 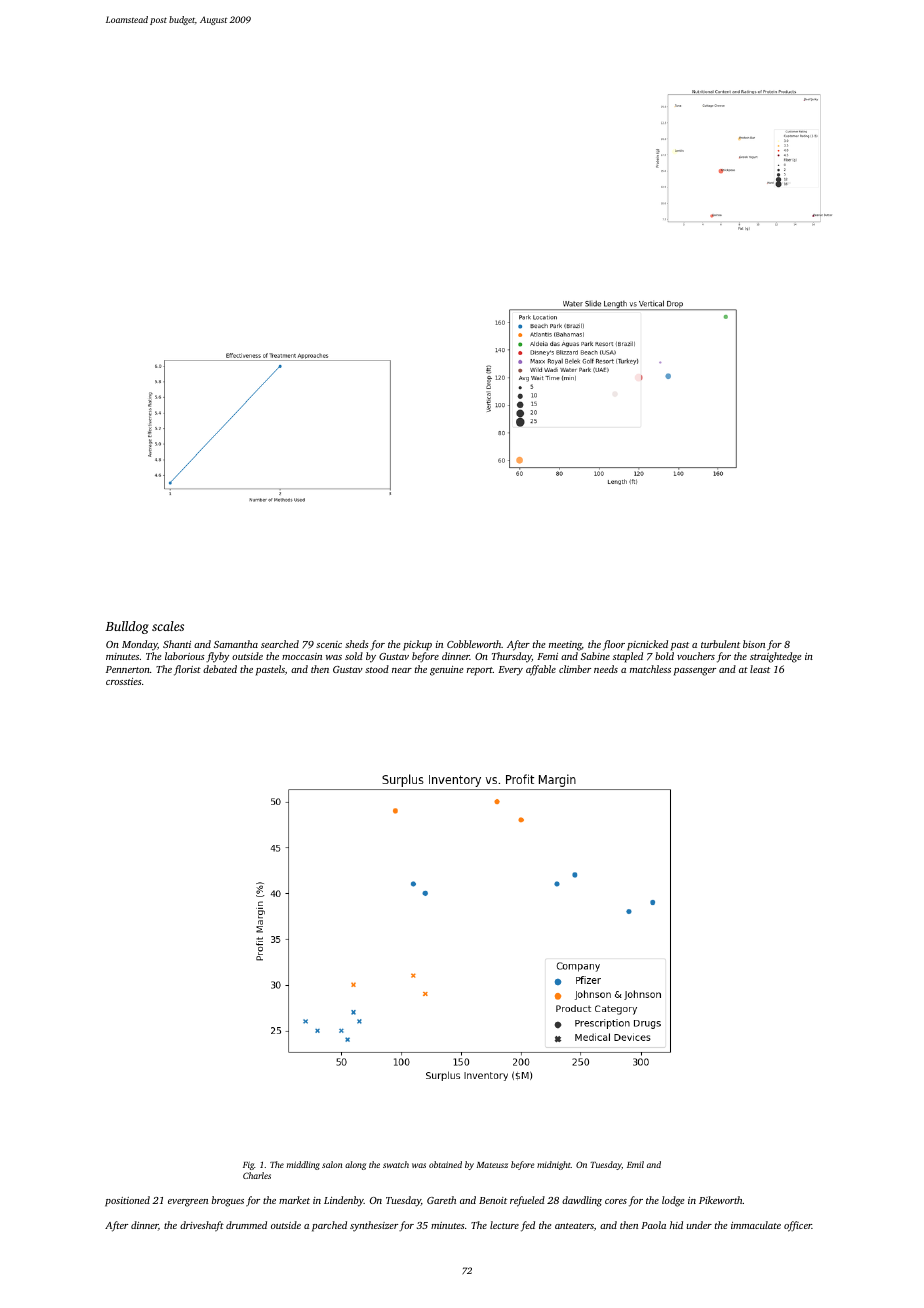 What do you see at coordinates (635, 1164) in the image?
I see `Emil` at bounding box center [635, 1164].
